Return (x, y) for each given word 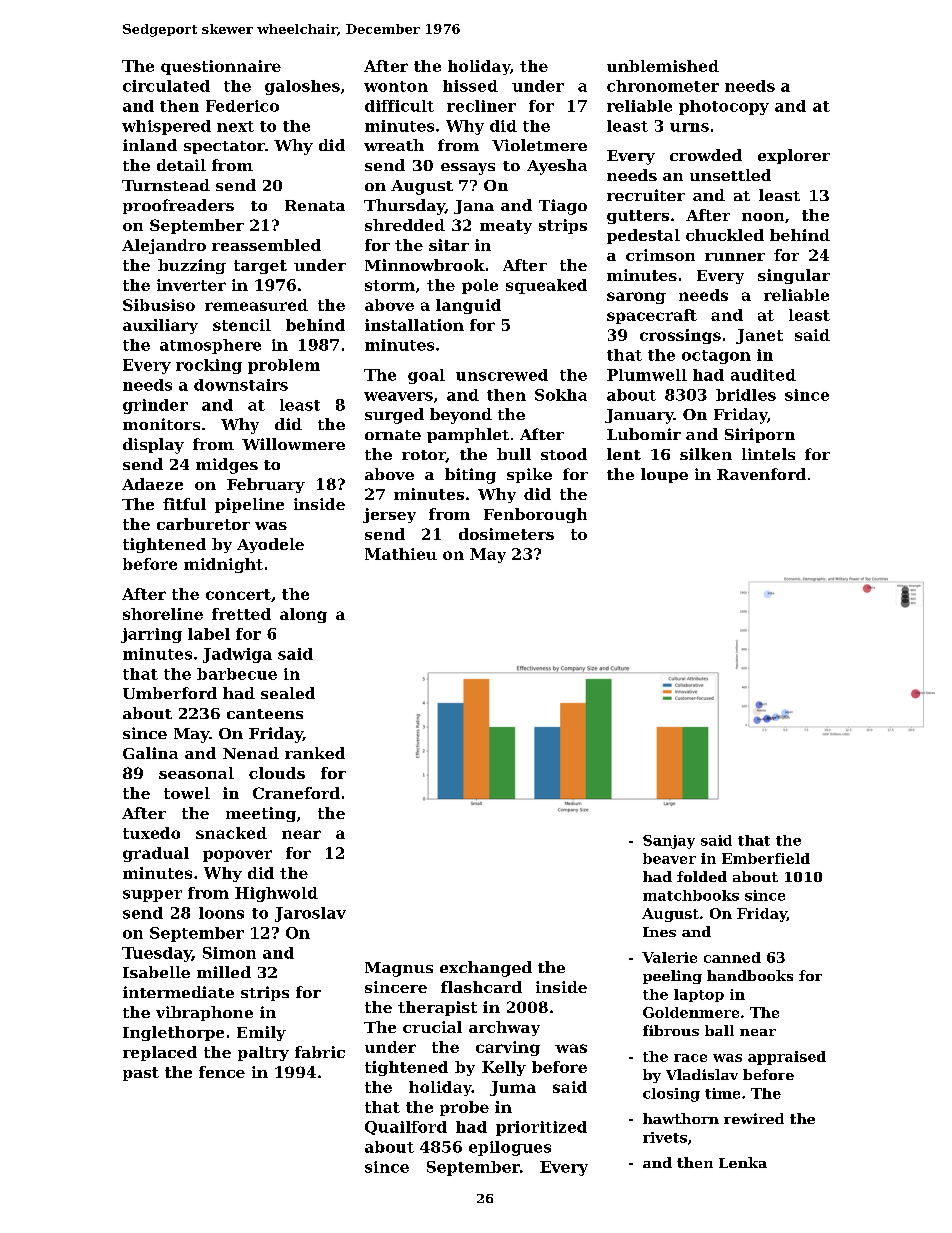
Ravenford (761, 474)
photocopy (724, 107)
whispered (166, 127)
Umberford (170, 693)
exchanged (486, 969)
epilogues (510, 1148)
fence (222, 1072)
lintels (768, 454)
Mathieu (401, 554)
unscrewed (502, 375)
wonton (396, 86)
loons (221, 913)
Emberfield (766, 858)
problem (284, 366)
